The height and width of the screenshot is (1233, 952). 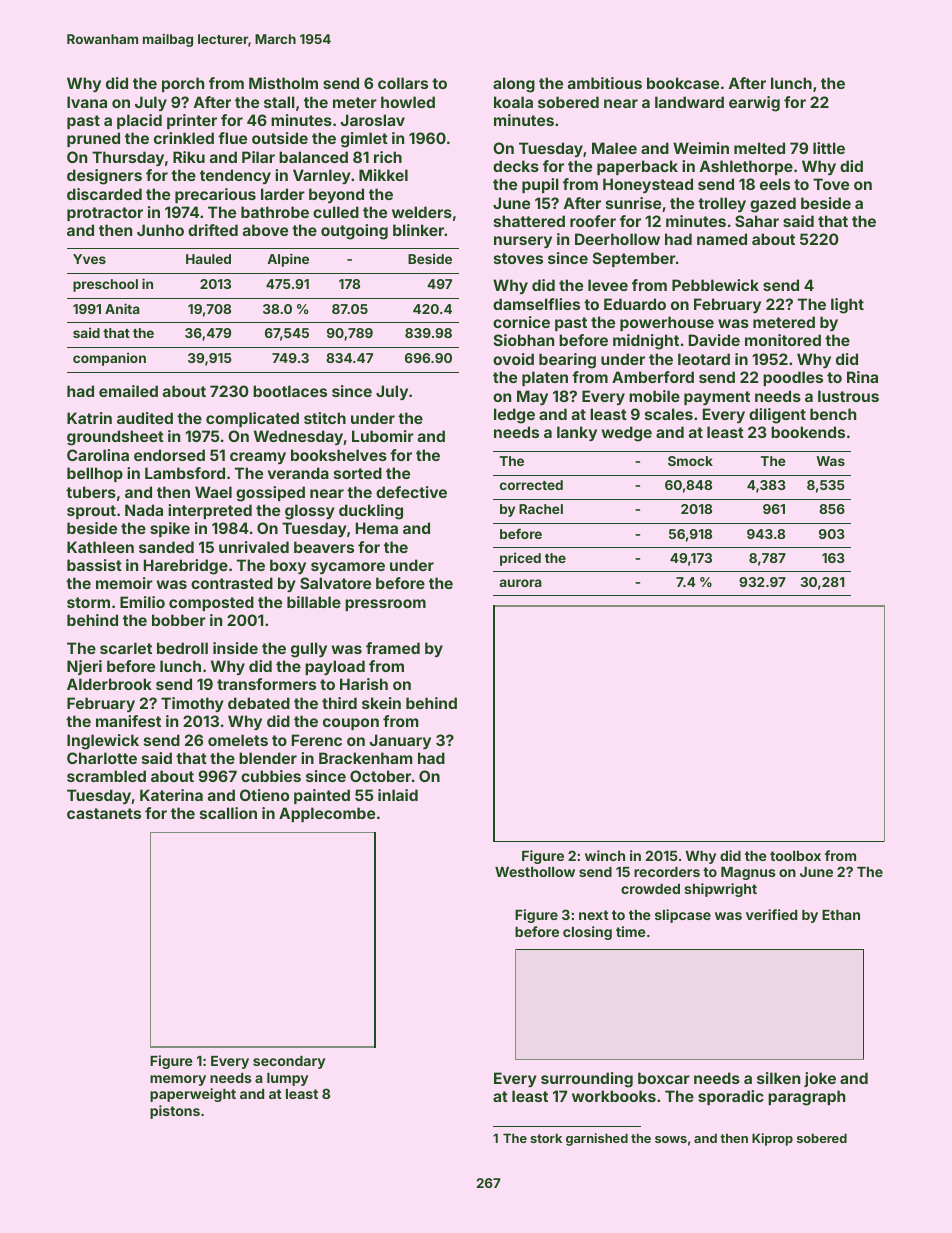 I want to click on bookends, so click(x=808, y=432).
